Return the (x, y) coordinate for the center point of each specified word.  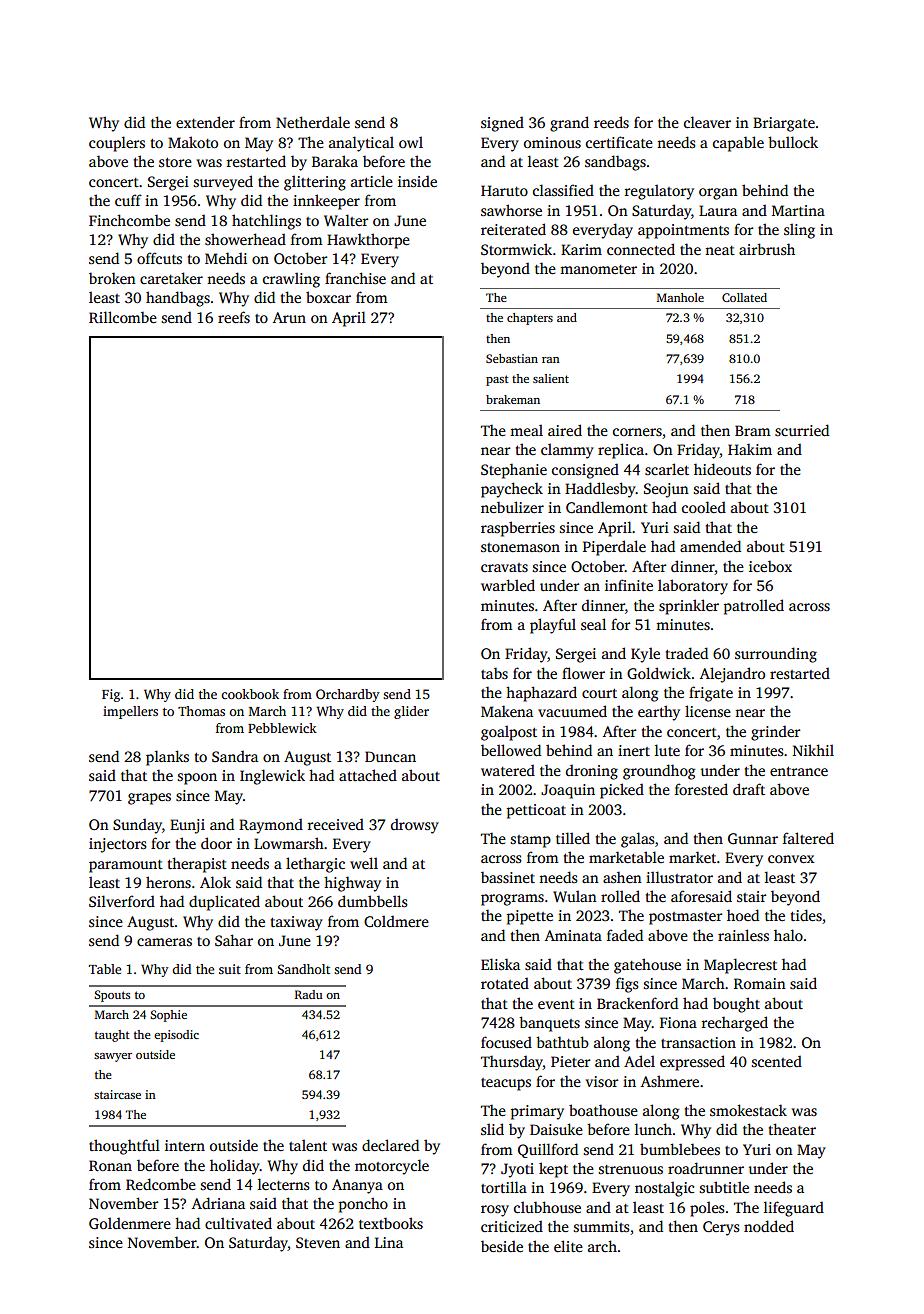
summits (602, 1226)
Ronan (110, 1165)
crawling (291, 280)
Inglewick (272, 777)
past (497, 380)
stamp (531, 841)
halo (788, 935)
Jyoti (517, 1170)
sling (799, 231)
